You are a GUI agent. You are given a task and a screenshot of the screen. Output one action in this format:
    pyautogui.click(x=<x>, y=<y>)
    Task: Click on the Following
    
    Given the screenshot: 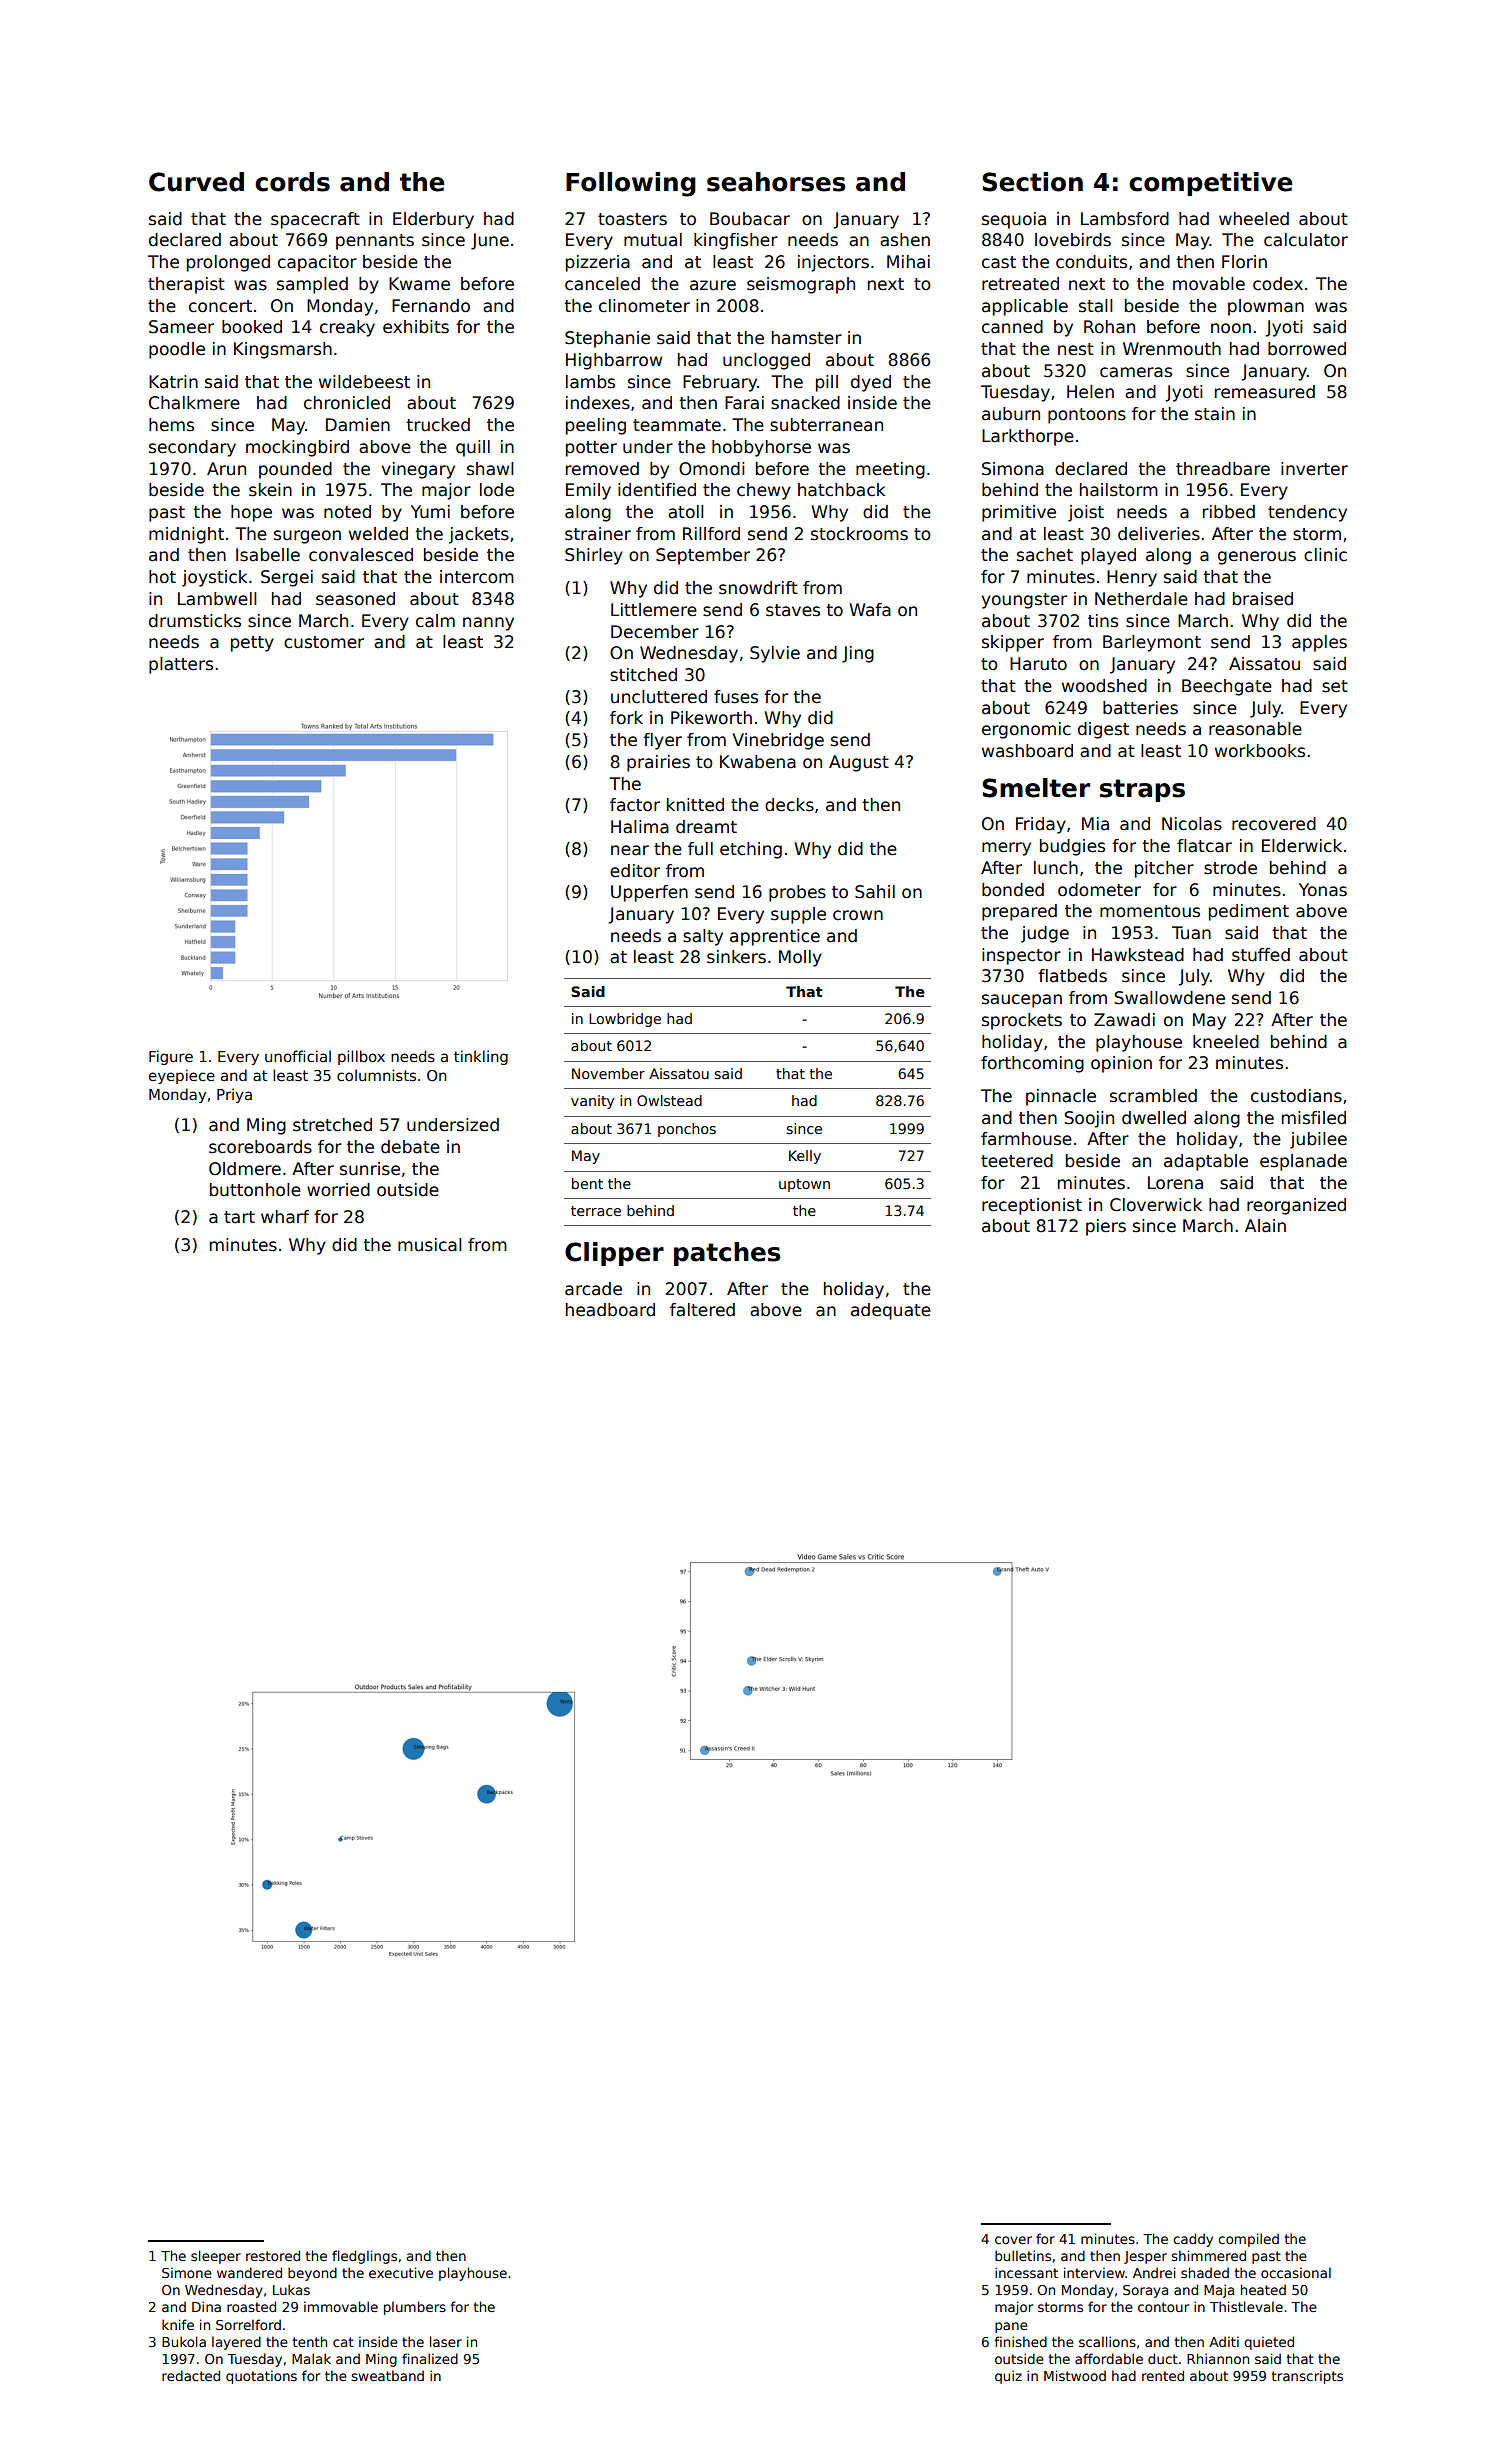 What is the action you would take?
    pyautogui.click(x=631, y=184)
